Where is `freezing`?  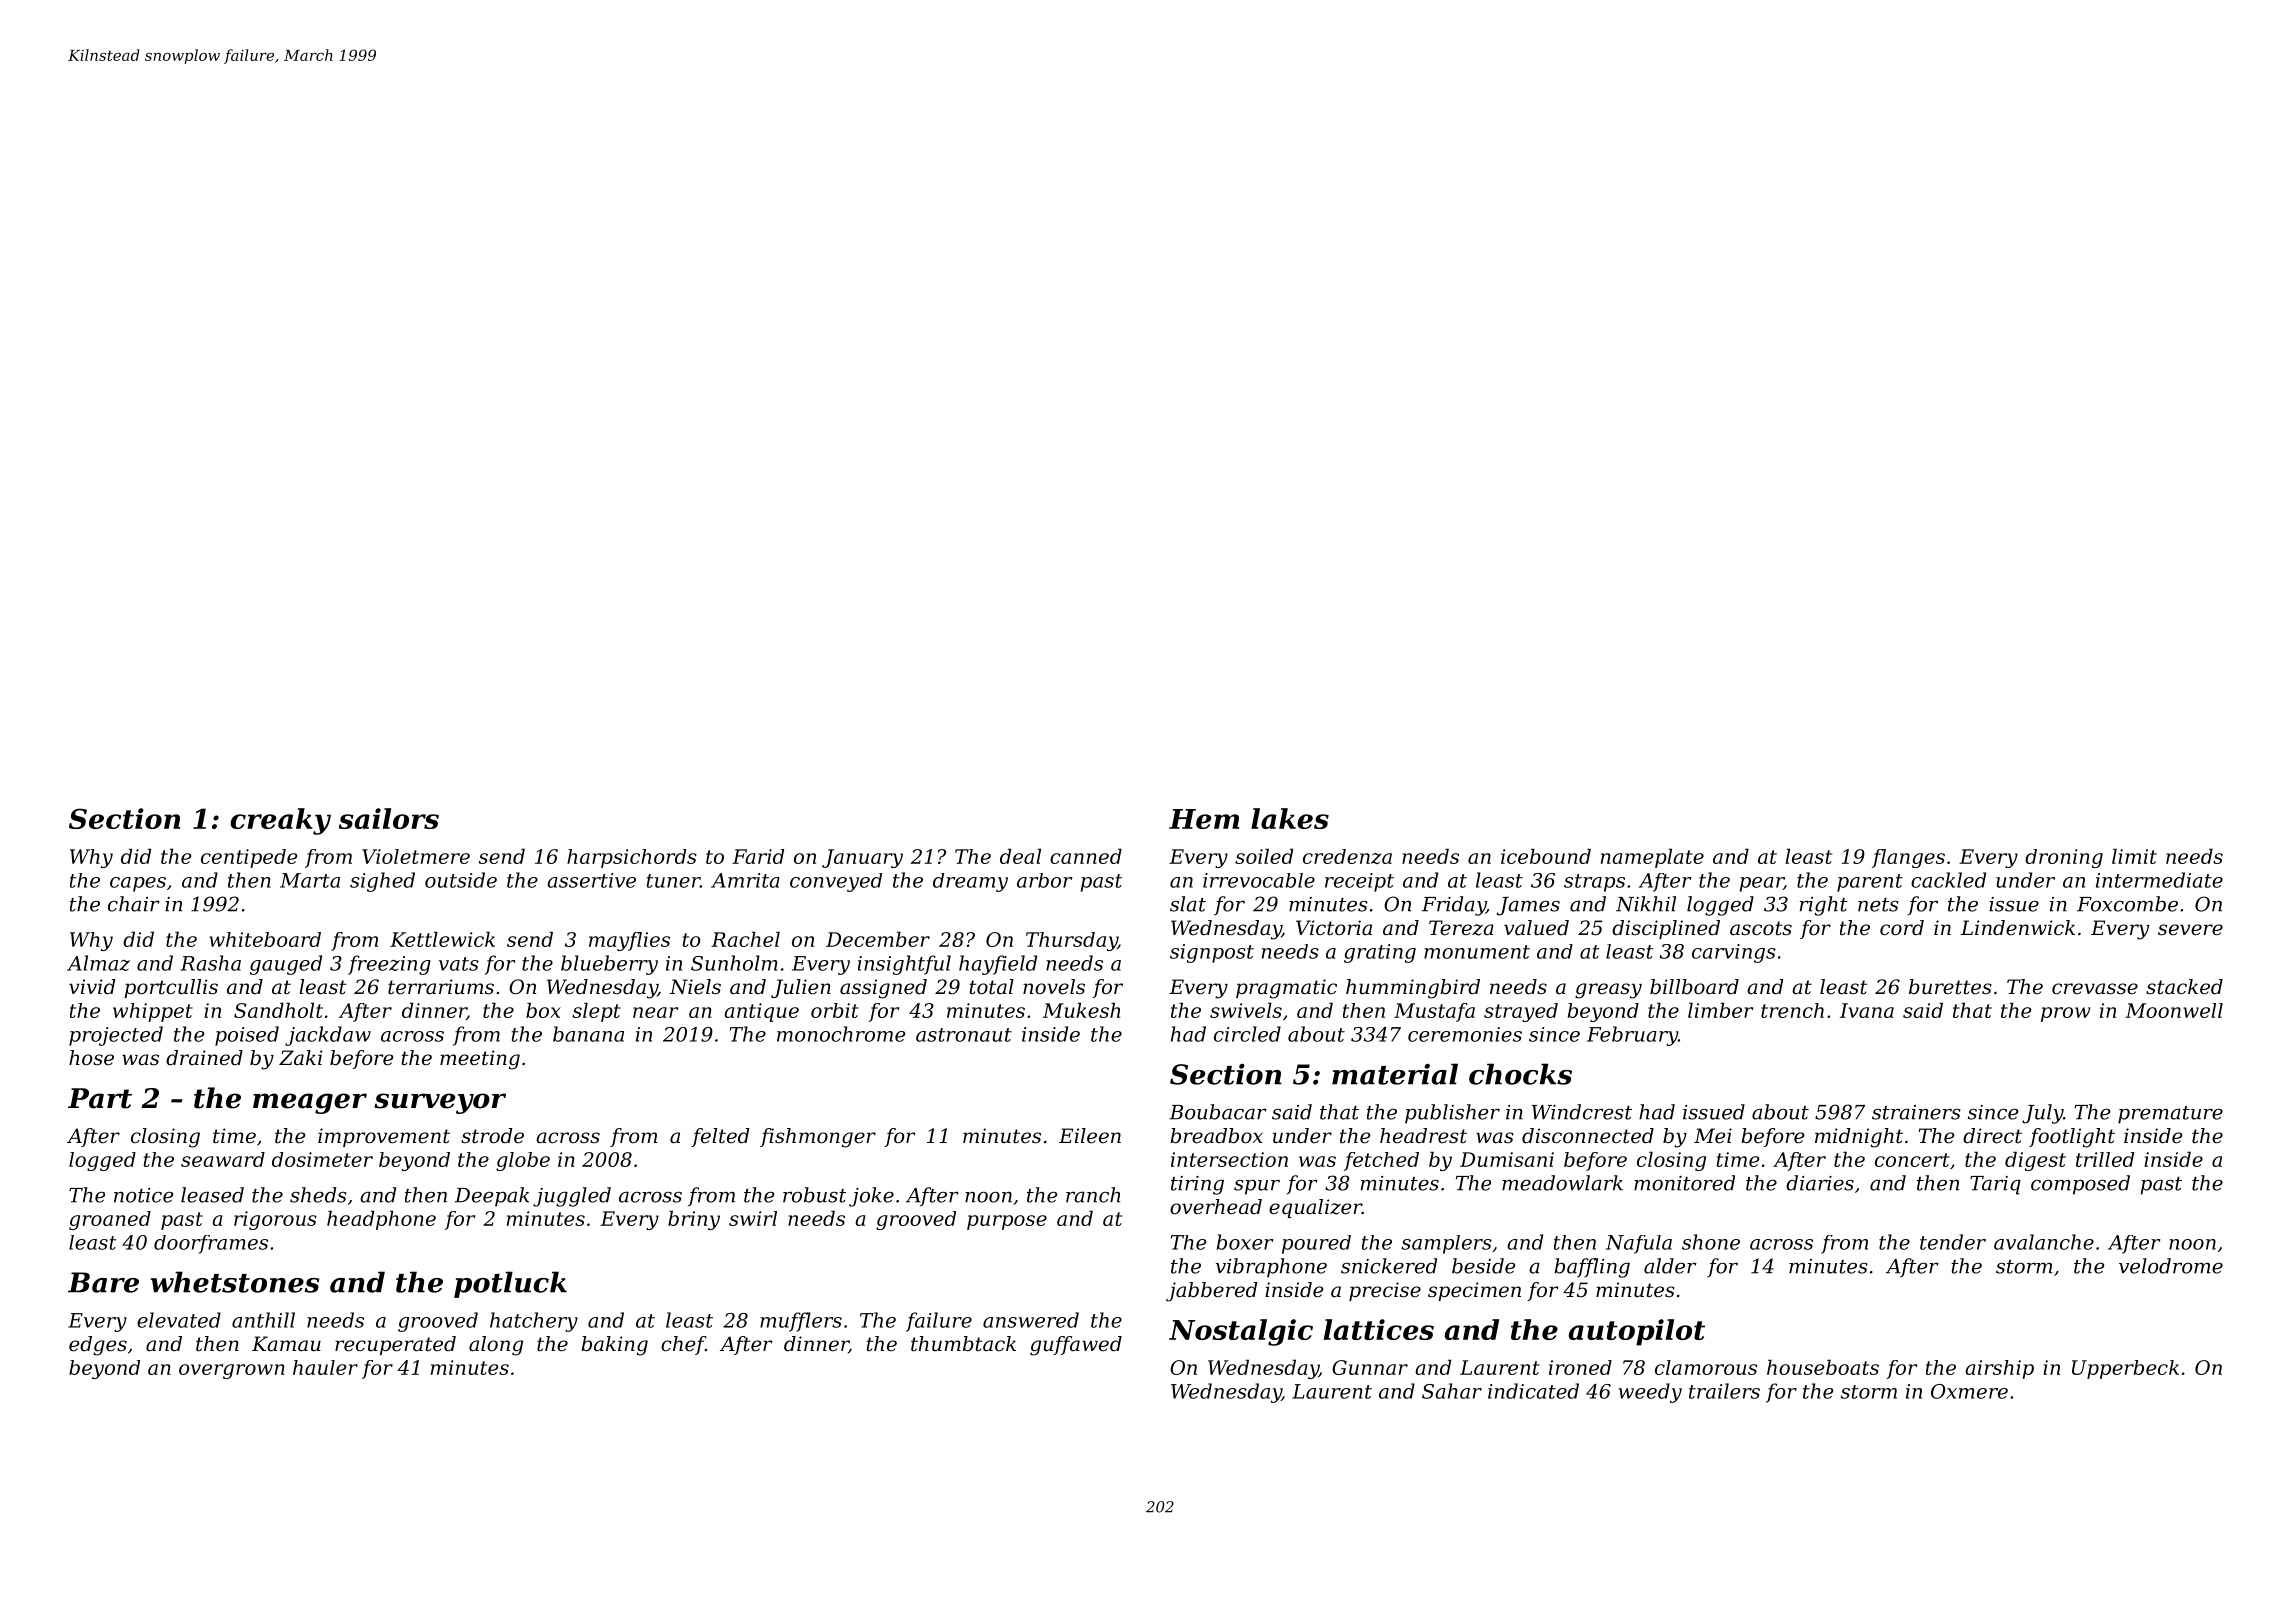
freezing is located at coordinates (389, 965).
